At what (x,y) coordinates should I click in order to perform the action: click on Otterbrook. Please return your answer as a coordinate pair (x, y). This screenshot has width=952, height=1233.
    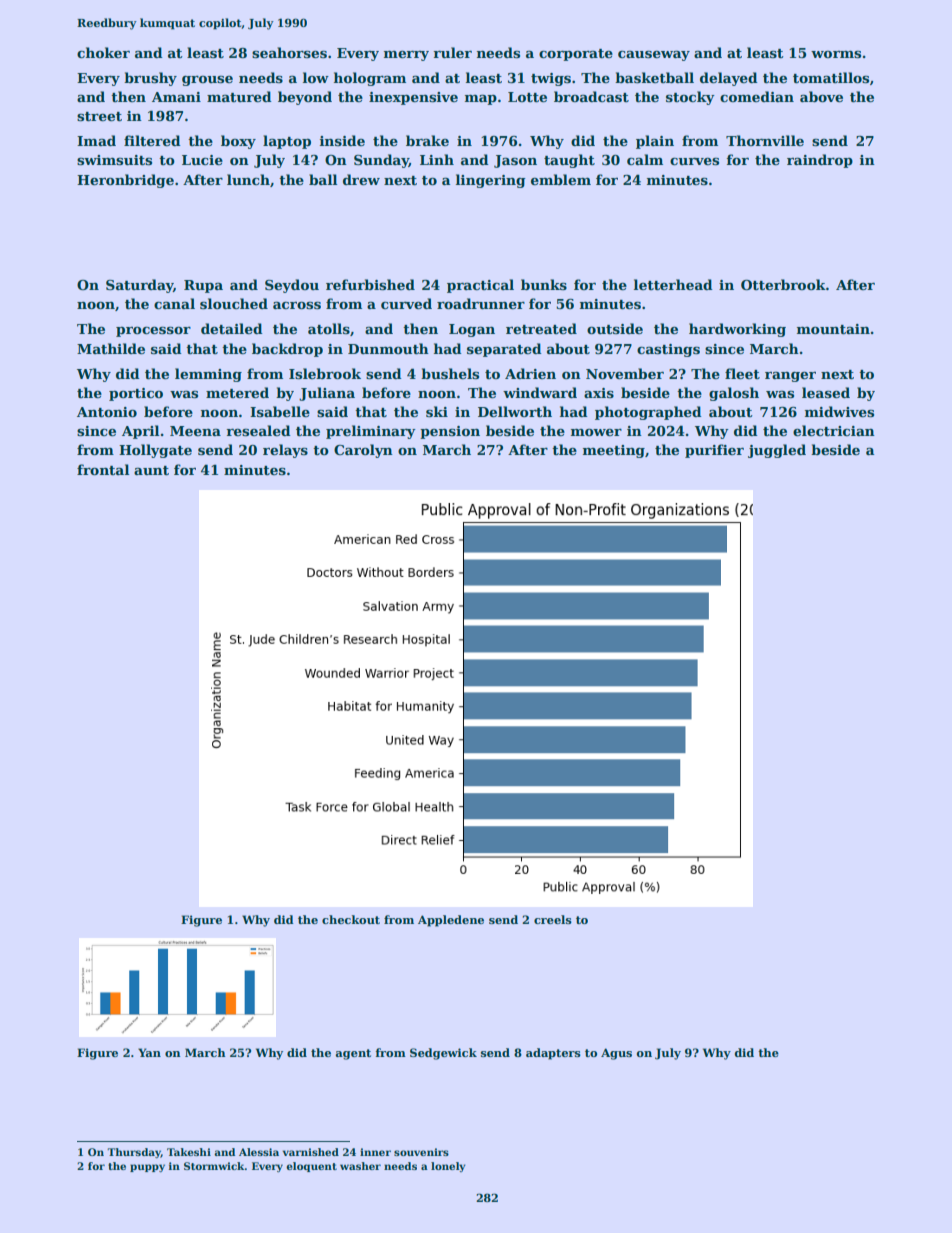
    Looking at the image, I should click on (783, 284).
